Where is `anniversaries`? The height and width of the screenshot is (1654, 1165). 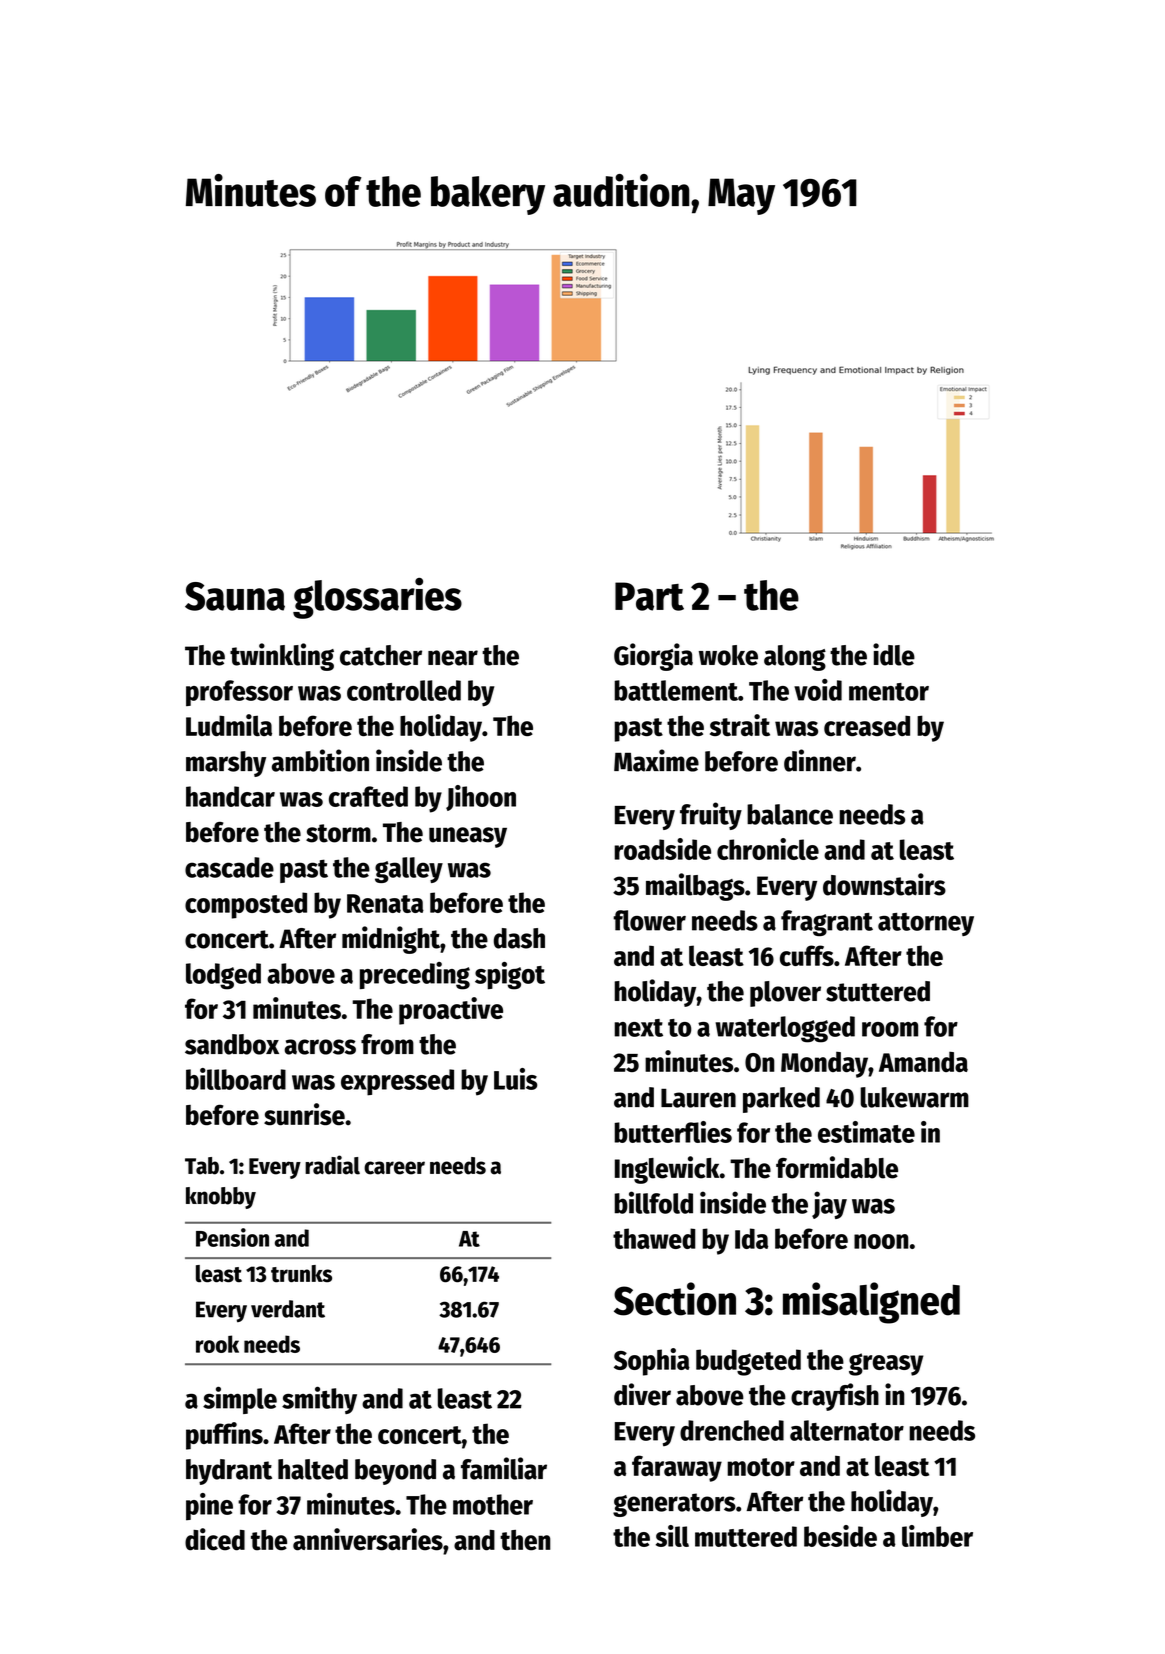 anniversaries is located at coordinates (368, 1539).
